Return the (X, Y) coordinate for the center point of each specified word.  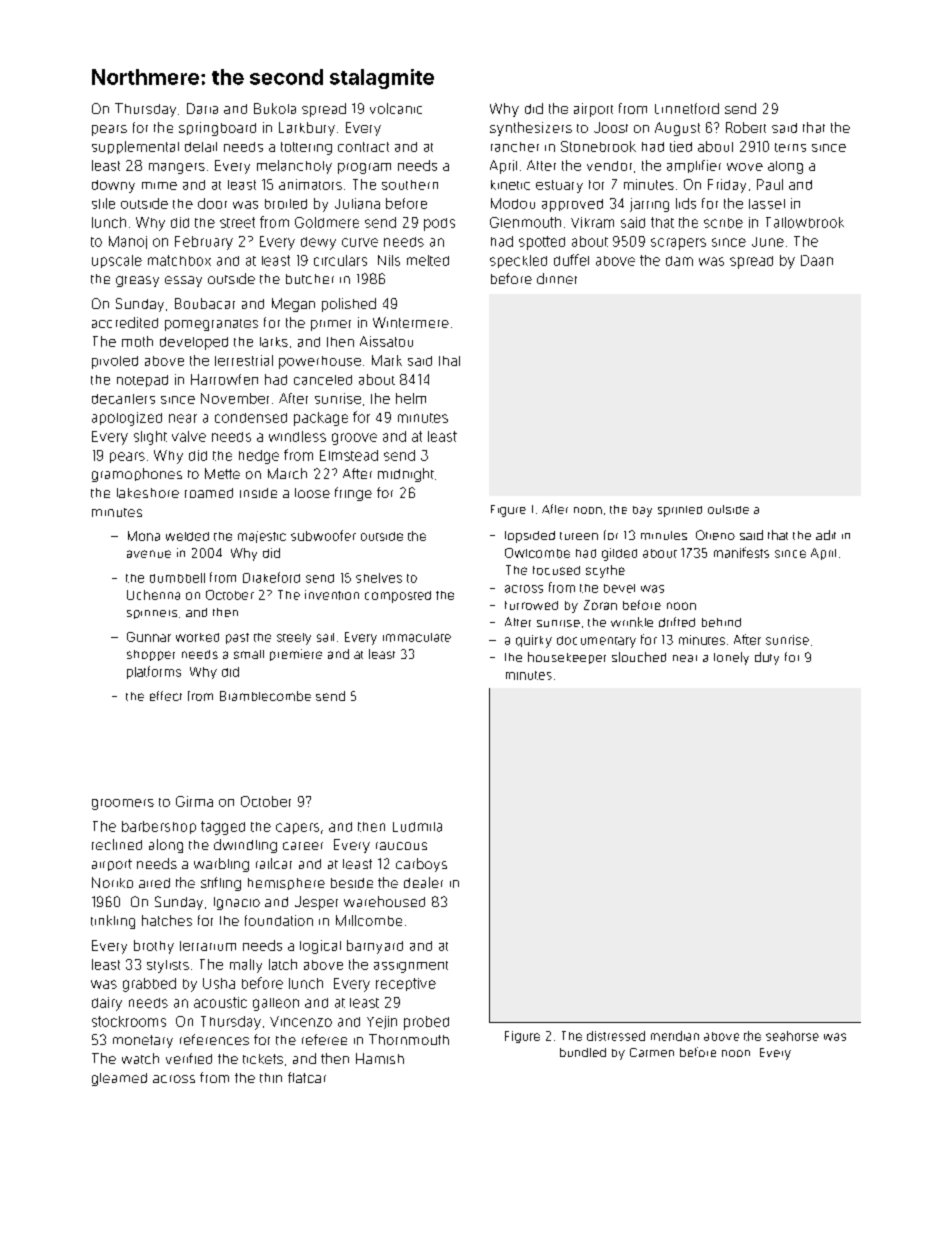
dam (679, 261)
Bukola (275, 108)
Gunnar (149, 637)
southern (410, 185)
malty (246, 966)
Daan (817, 260)
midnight (406, 475)
